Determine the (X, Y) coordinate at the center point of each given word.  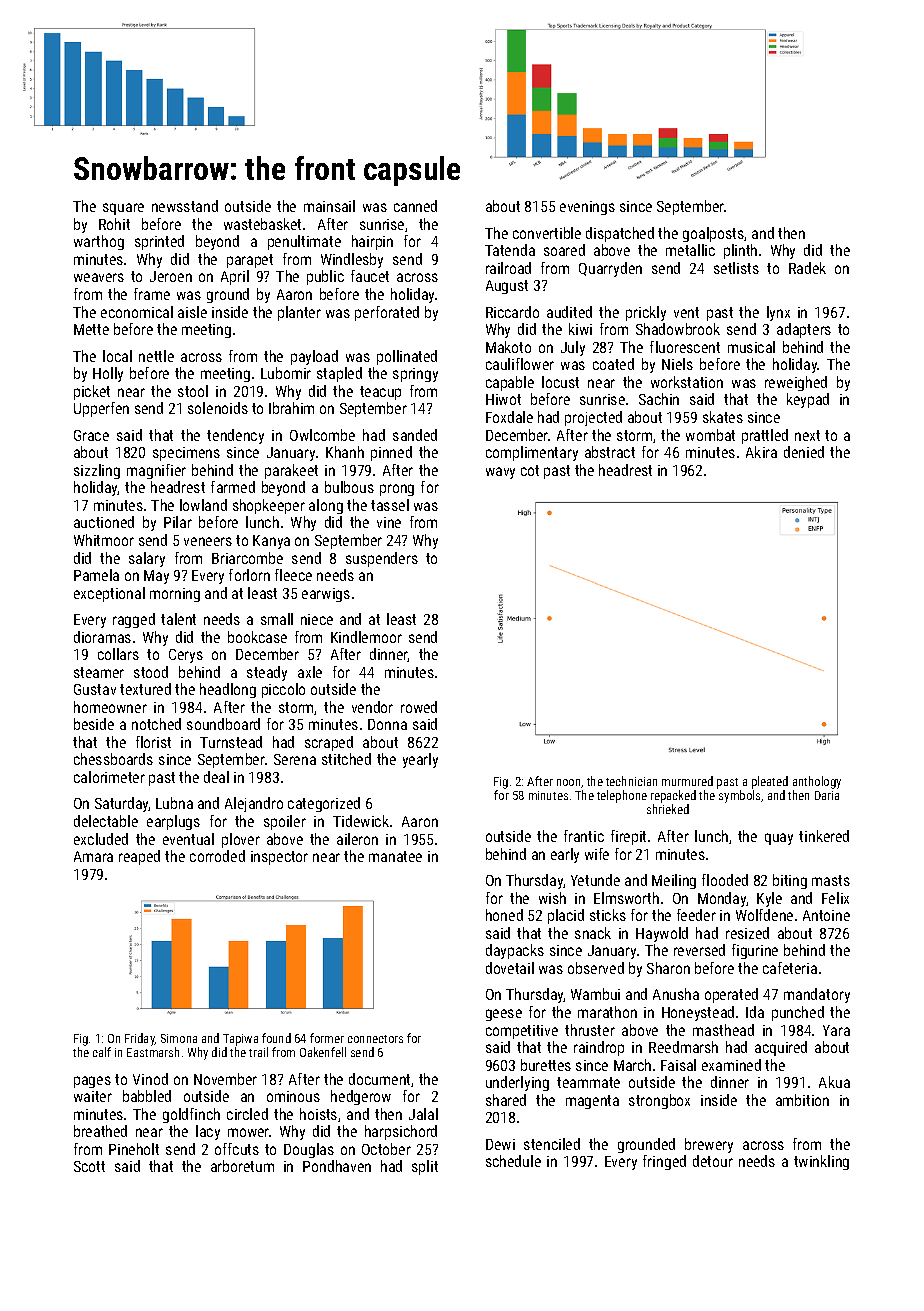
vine (389, 522)
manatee (395, 856)
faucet (370, 276)
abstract (610, 452)
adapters (804, 330)
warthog (99, 242)
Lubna (174, 803)
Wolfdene (764, 915)
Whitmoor (104, 540)
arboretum (242, 1166)
